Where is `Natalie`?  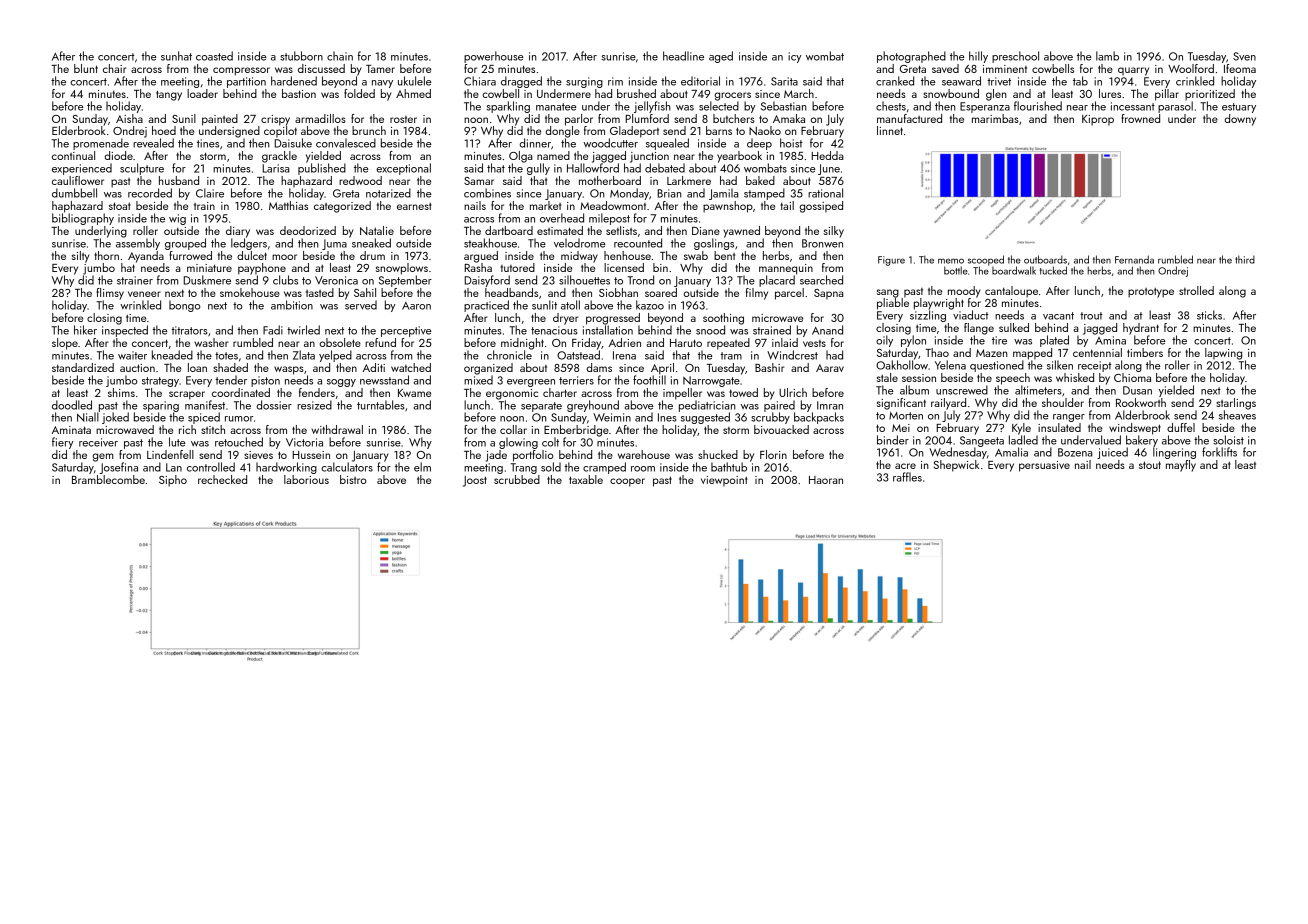 Natalie is located at coordinates (377, 230).
